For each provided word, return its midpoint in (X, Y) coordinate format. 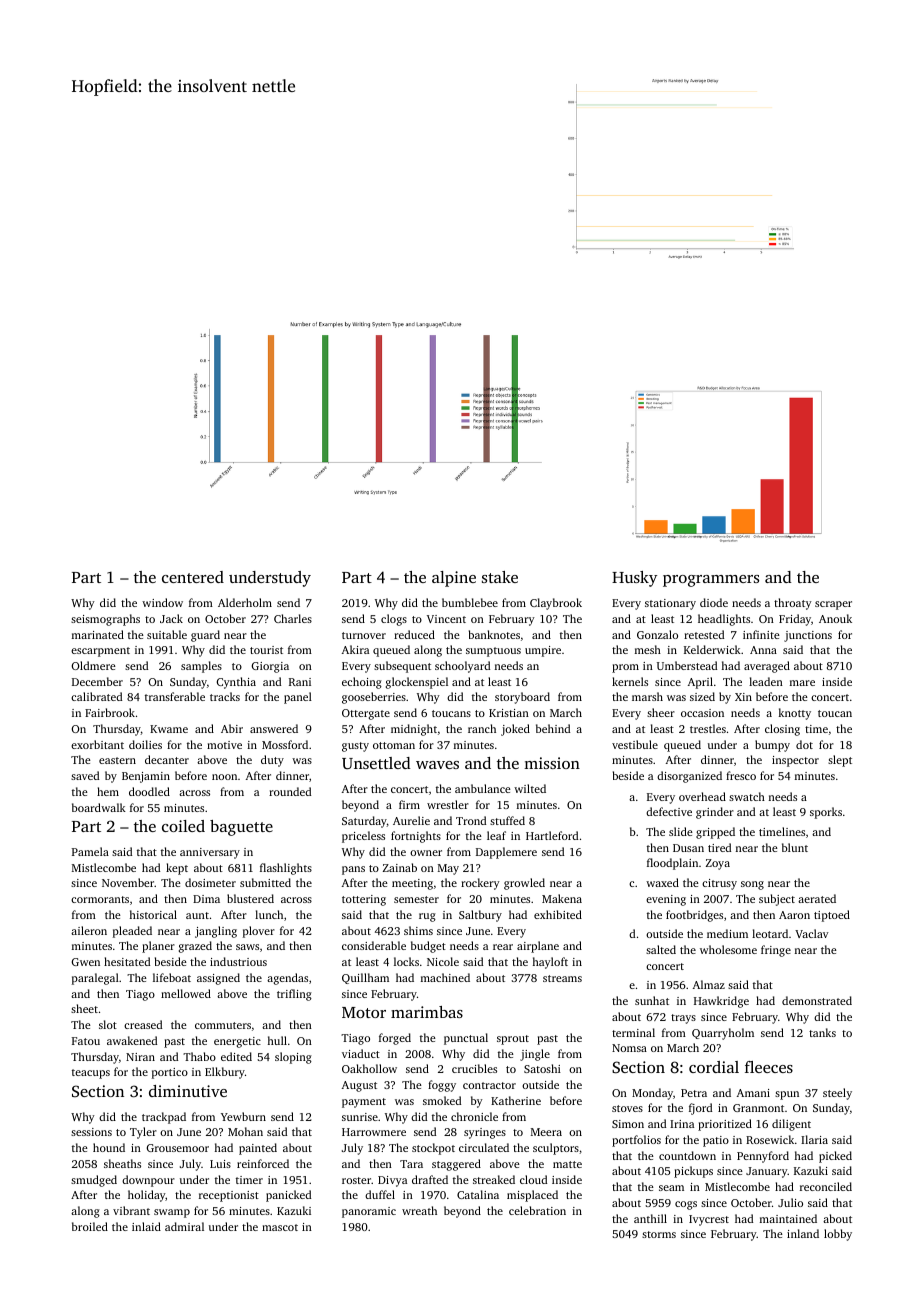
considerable (374, 945)
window (162, 602)
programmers (711, 581)
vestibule (635, 744)
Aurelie (411, 820)
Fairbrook (110, 712)
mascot (280, 1227)
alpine (454, 579)
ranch (482, 728)
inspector (795, 761)
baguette (241, 828)
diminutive (188, 1091)
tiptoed (832, 916)
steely (837, 1094)
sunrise (360, 1117)
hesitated (127, 961)
